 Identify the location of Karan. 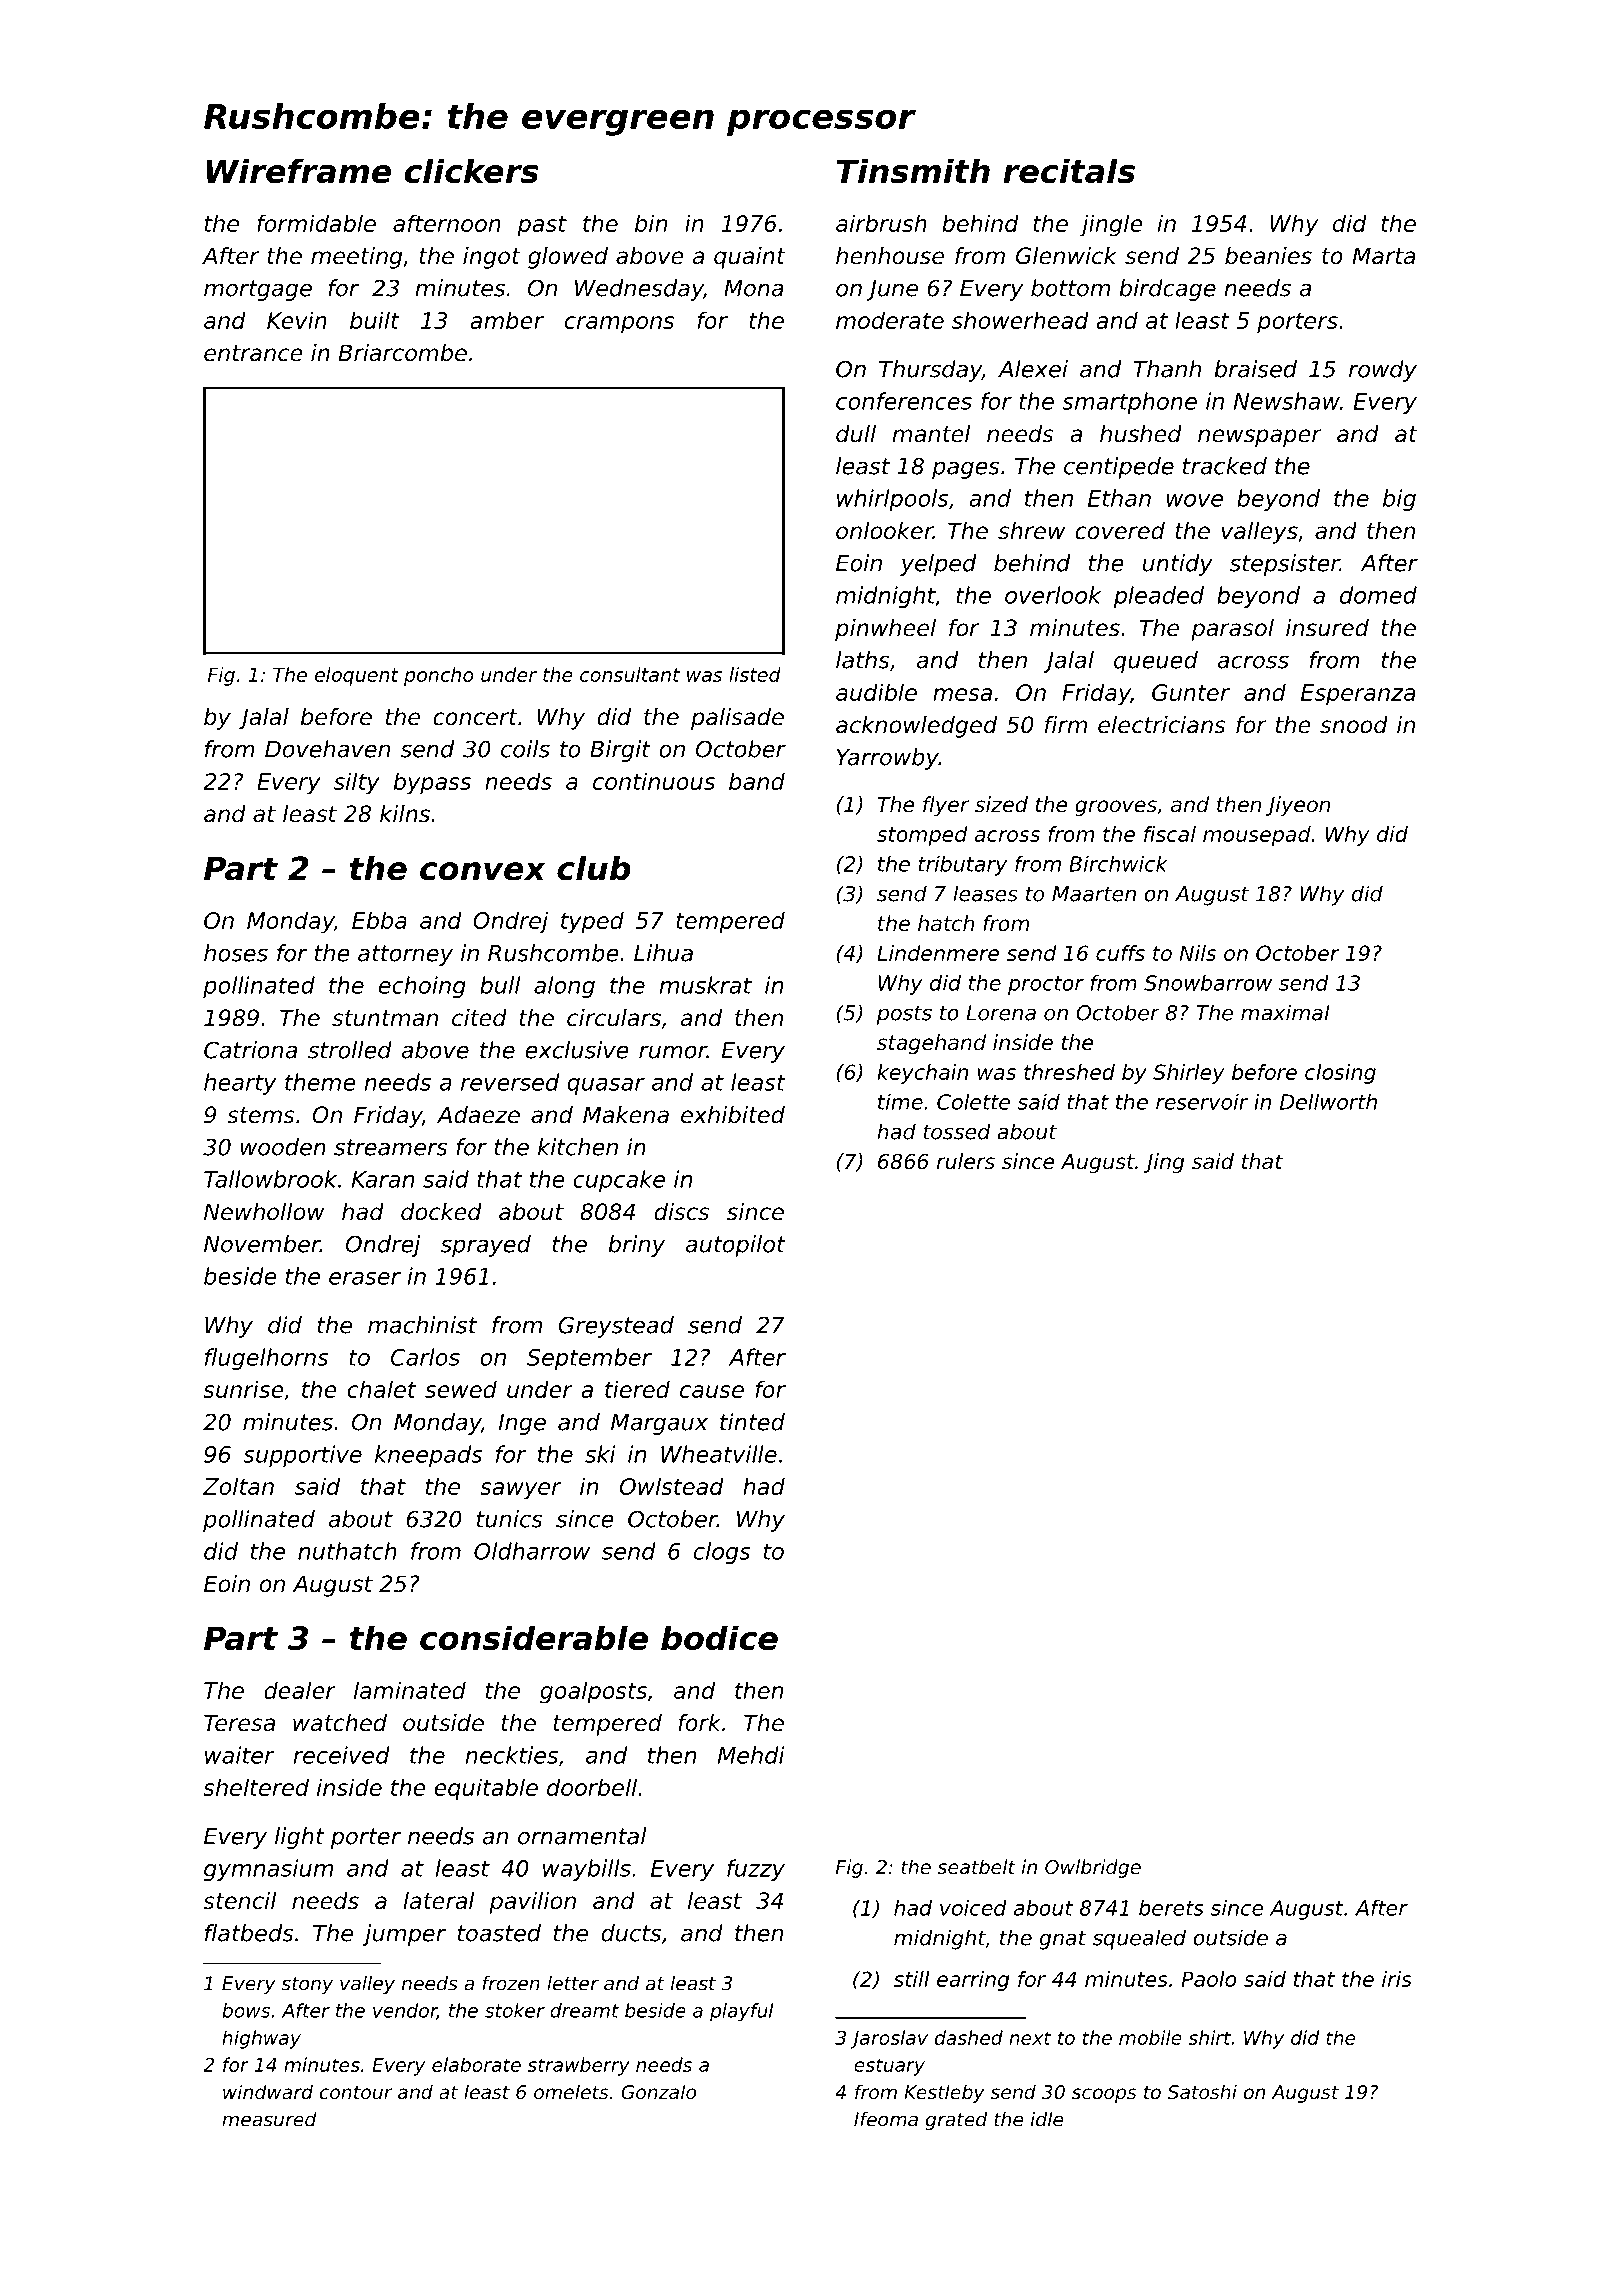
(383, 1179).
